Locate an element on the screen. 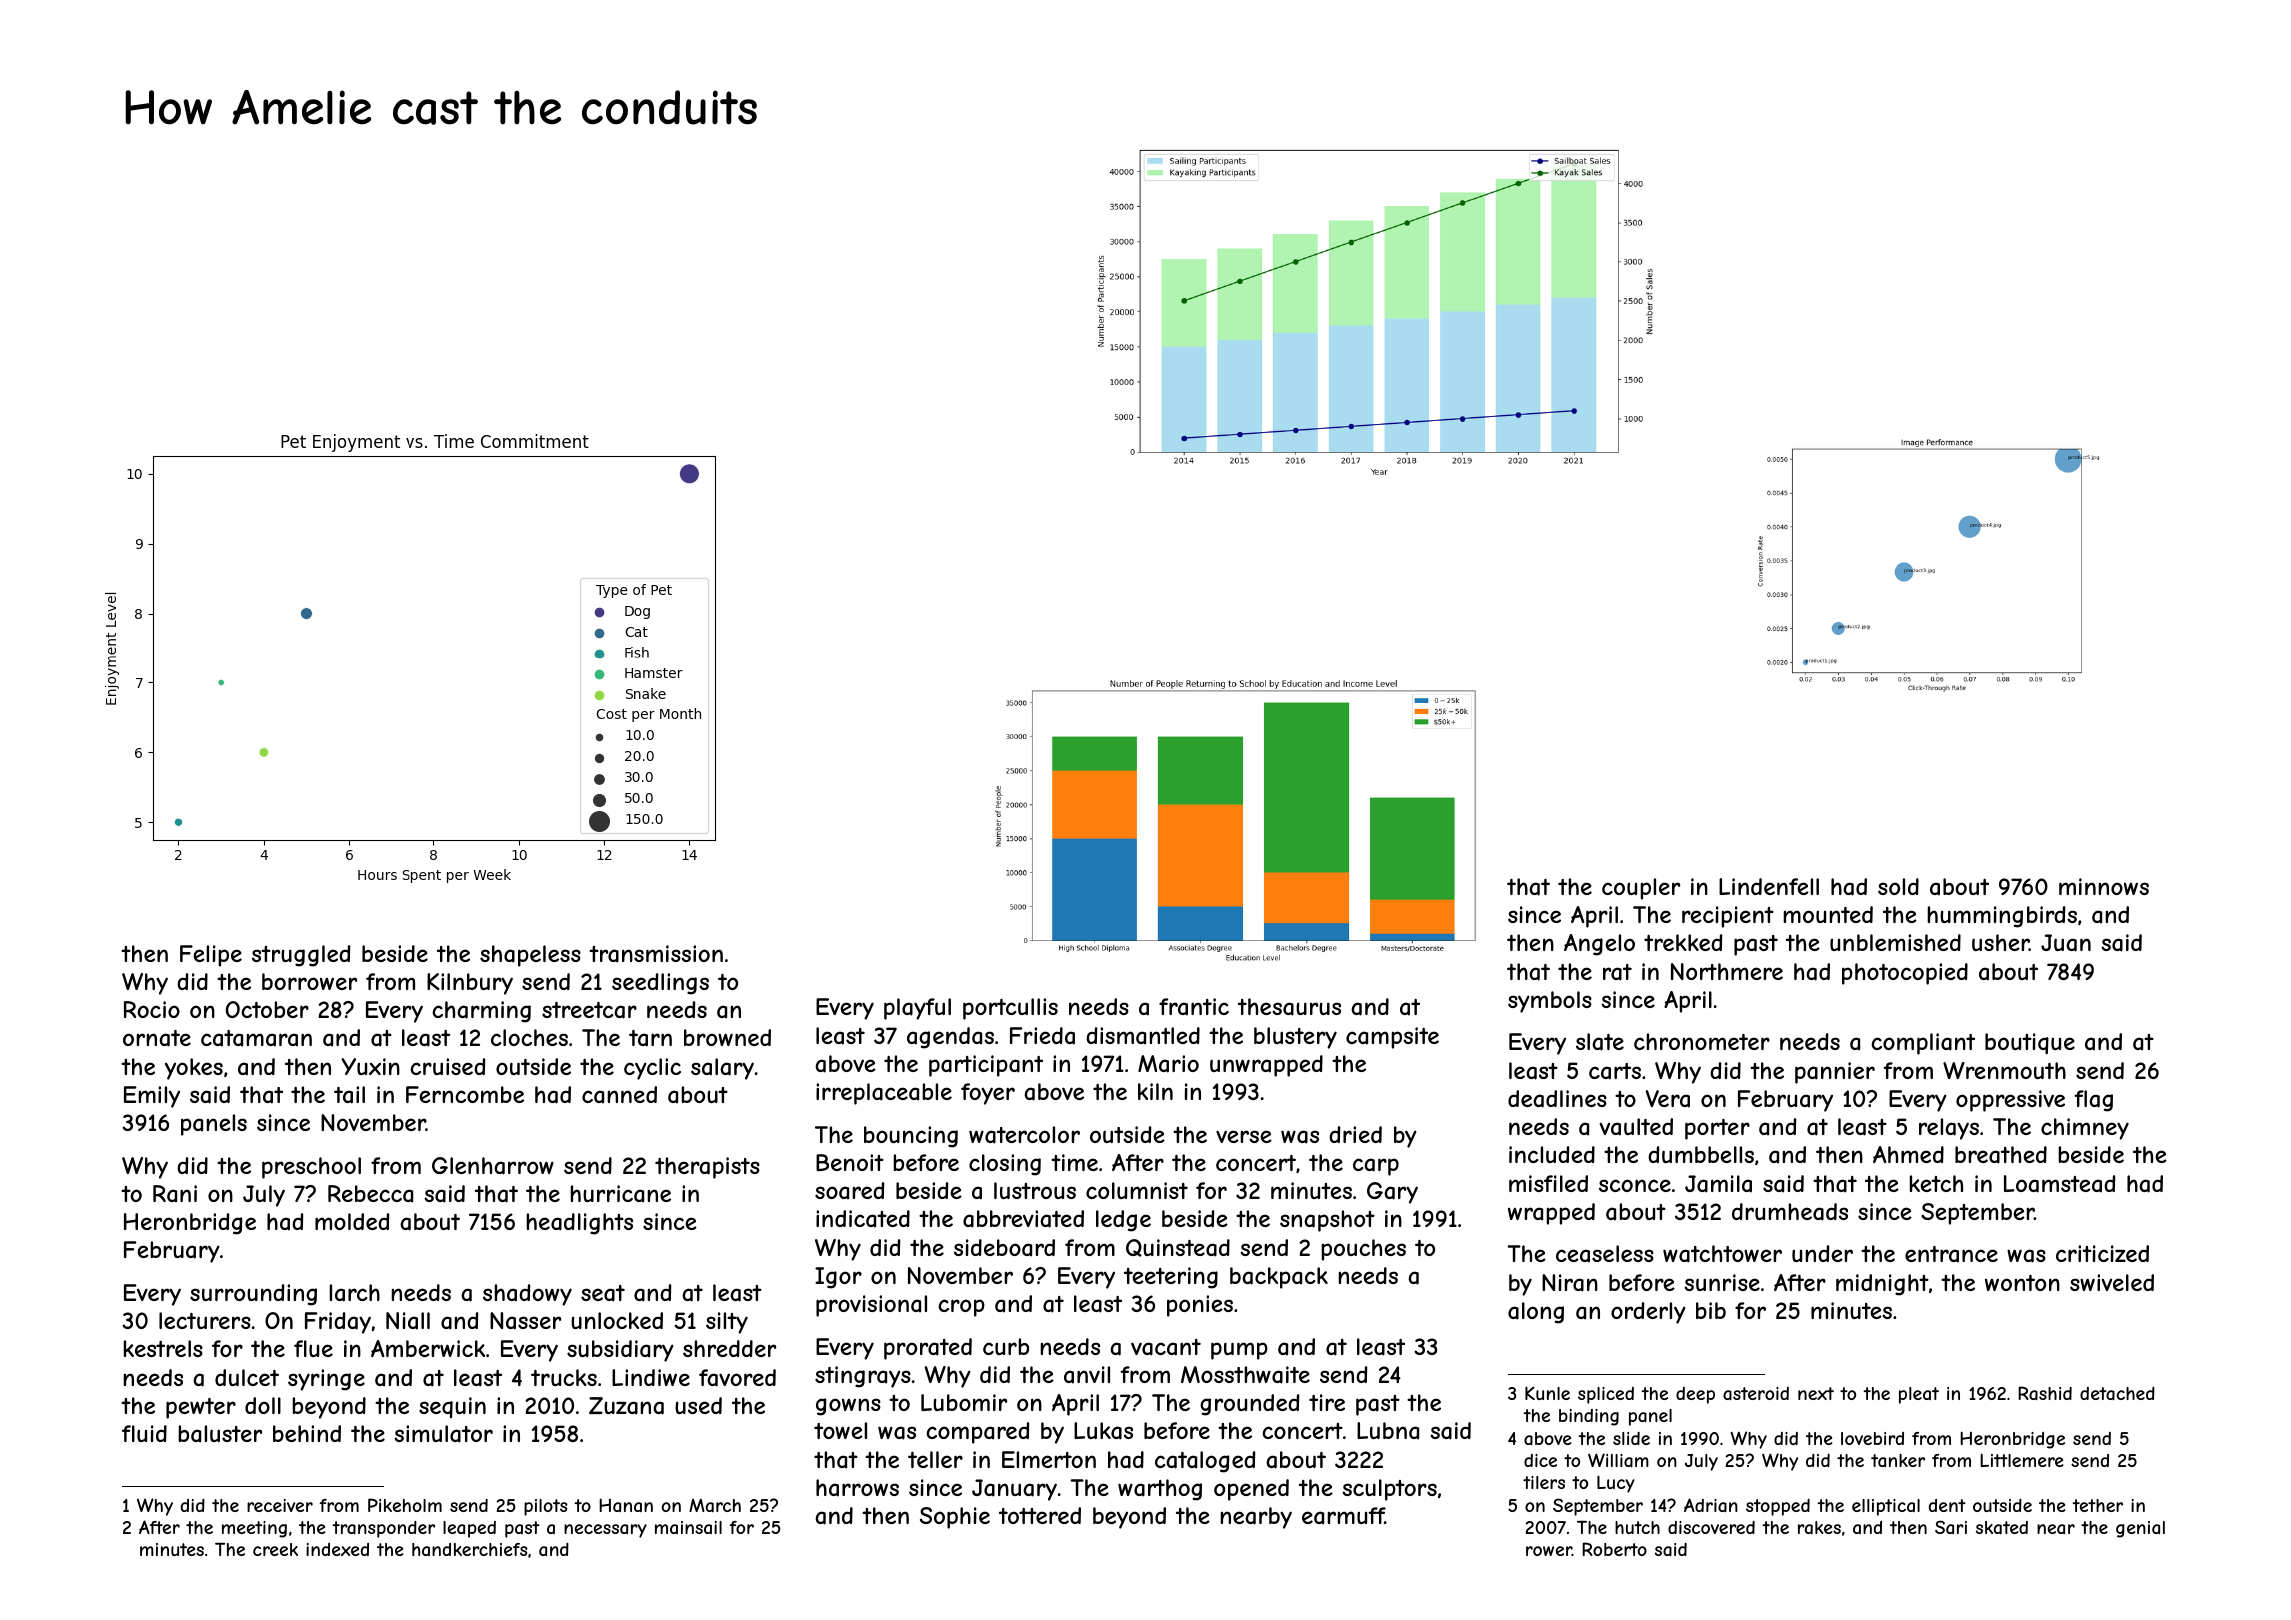 The width and height of the screenshot is (2291, 1620). sold is located at coordinates (1898, 886).
